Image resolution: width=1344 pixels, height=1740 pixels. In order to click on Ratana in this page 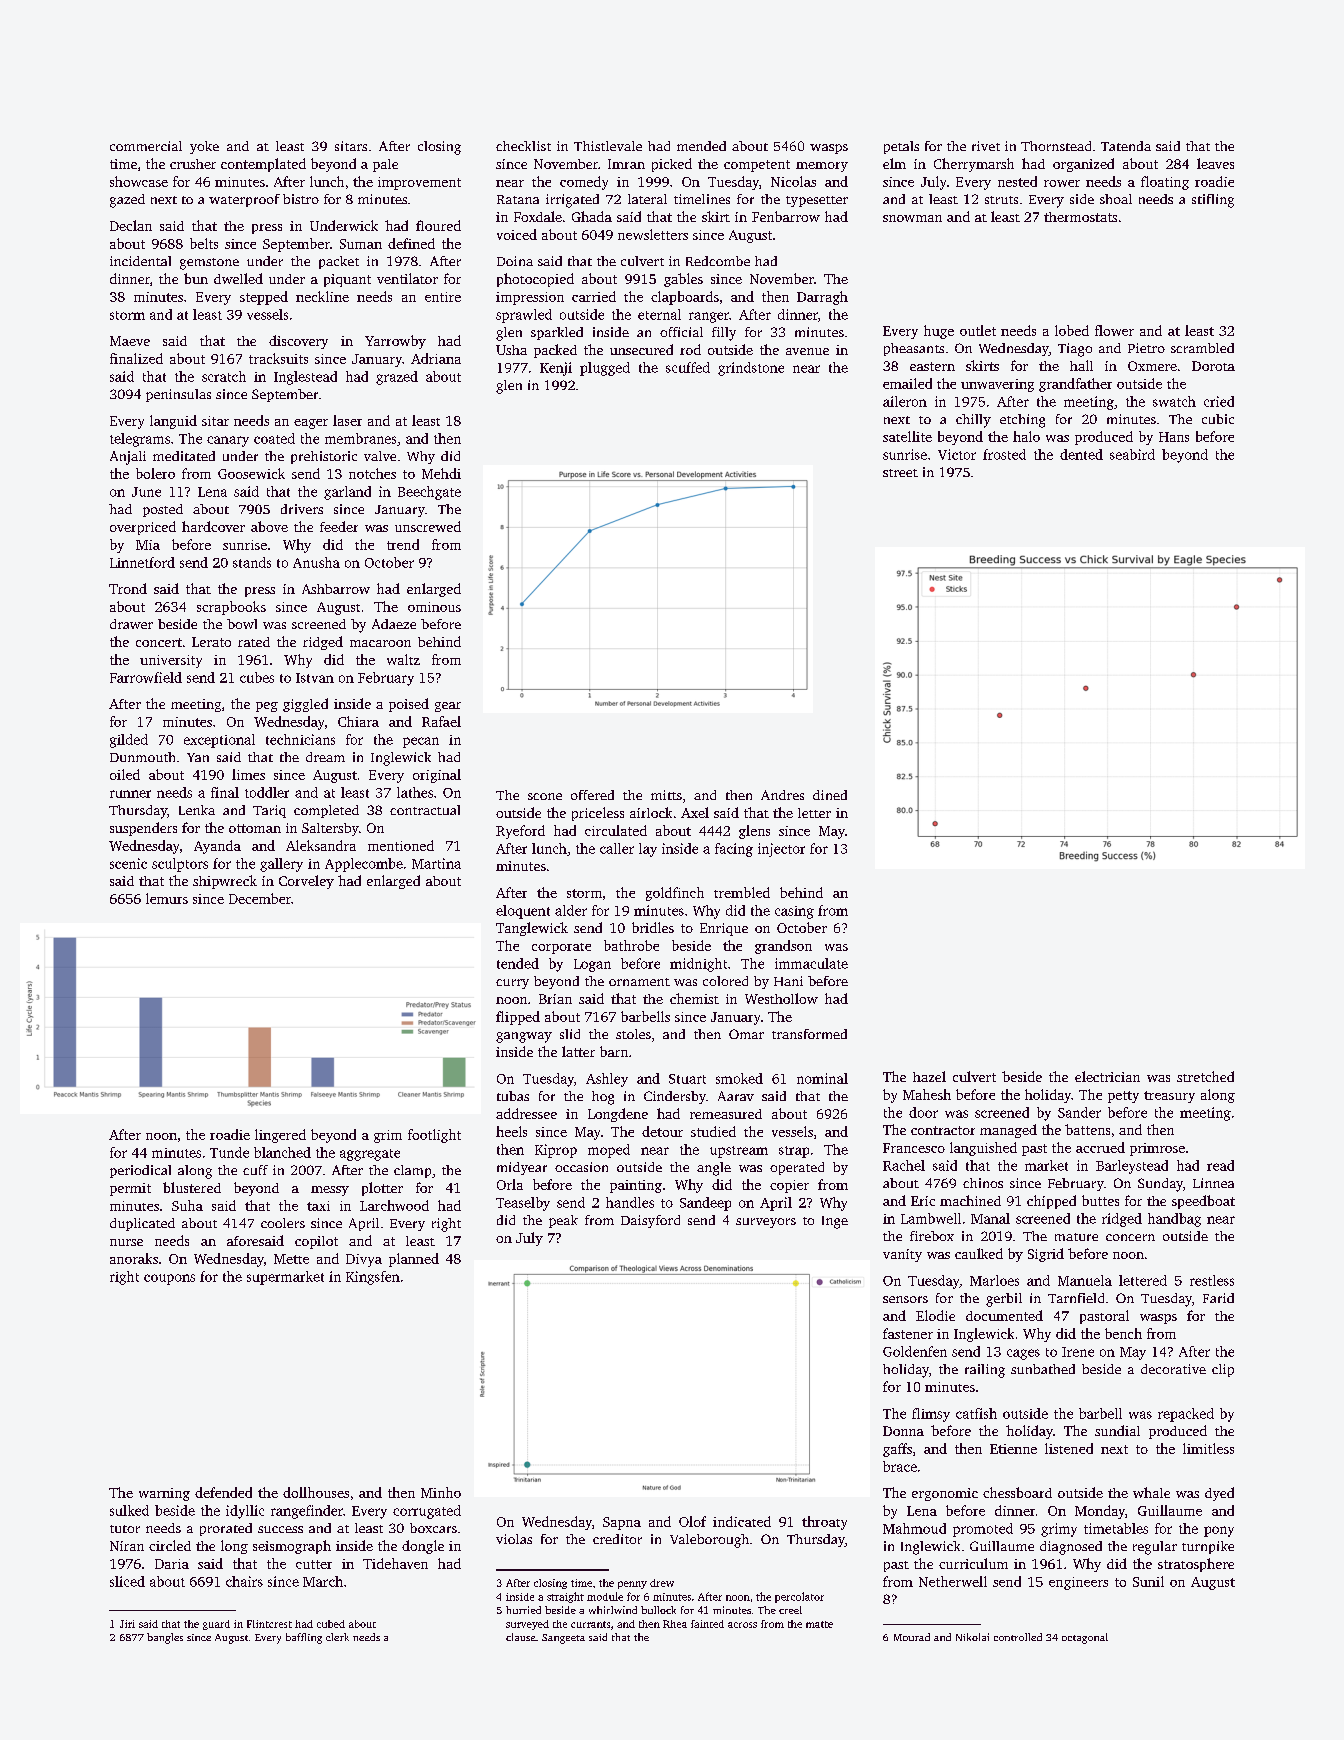, I will do `click(518, 199)`.
